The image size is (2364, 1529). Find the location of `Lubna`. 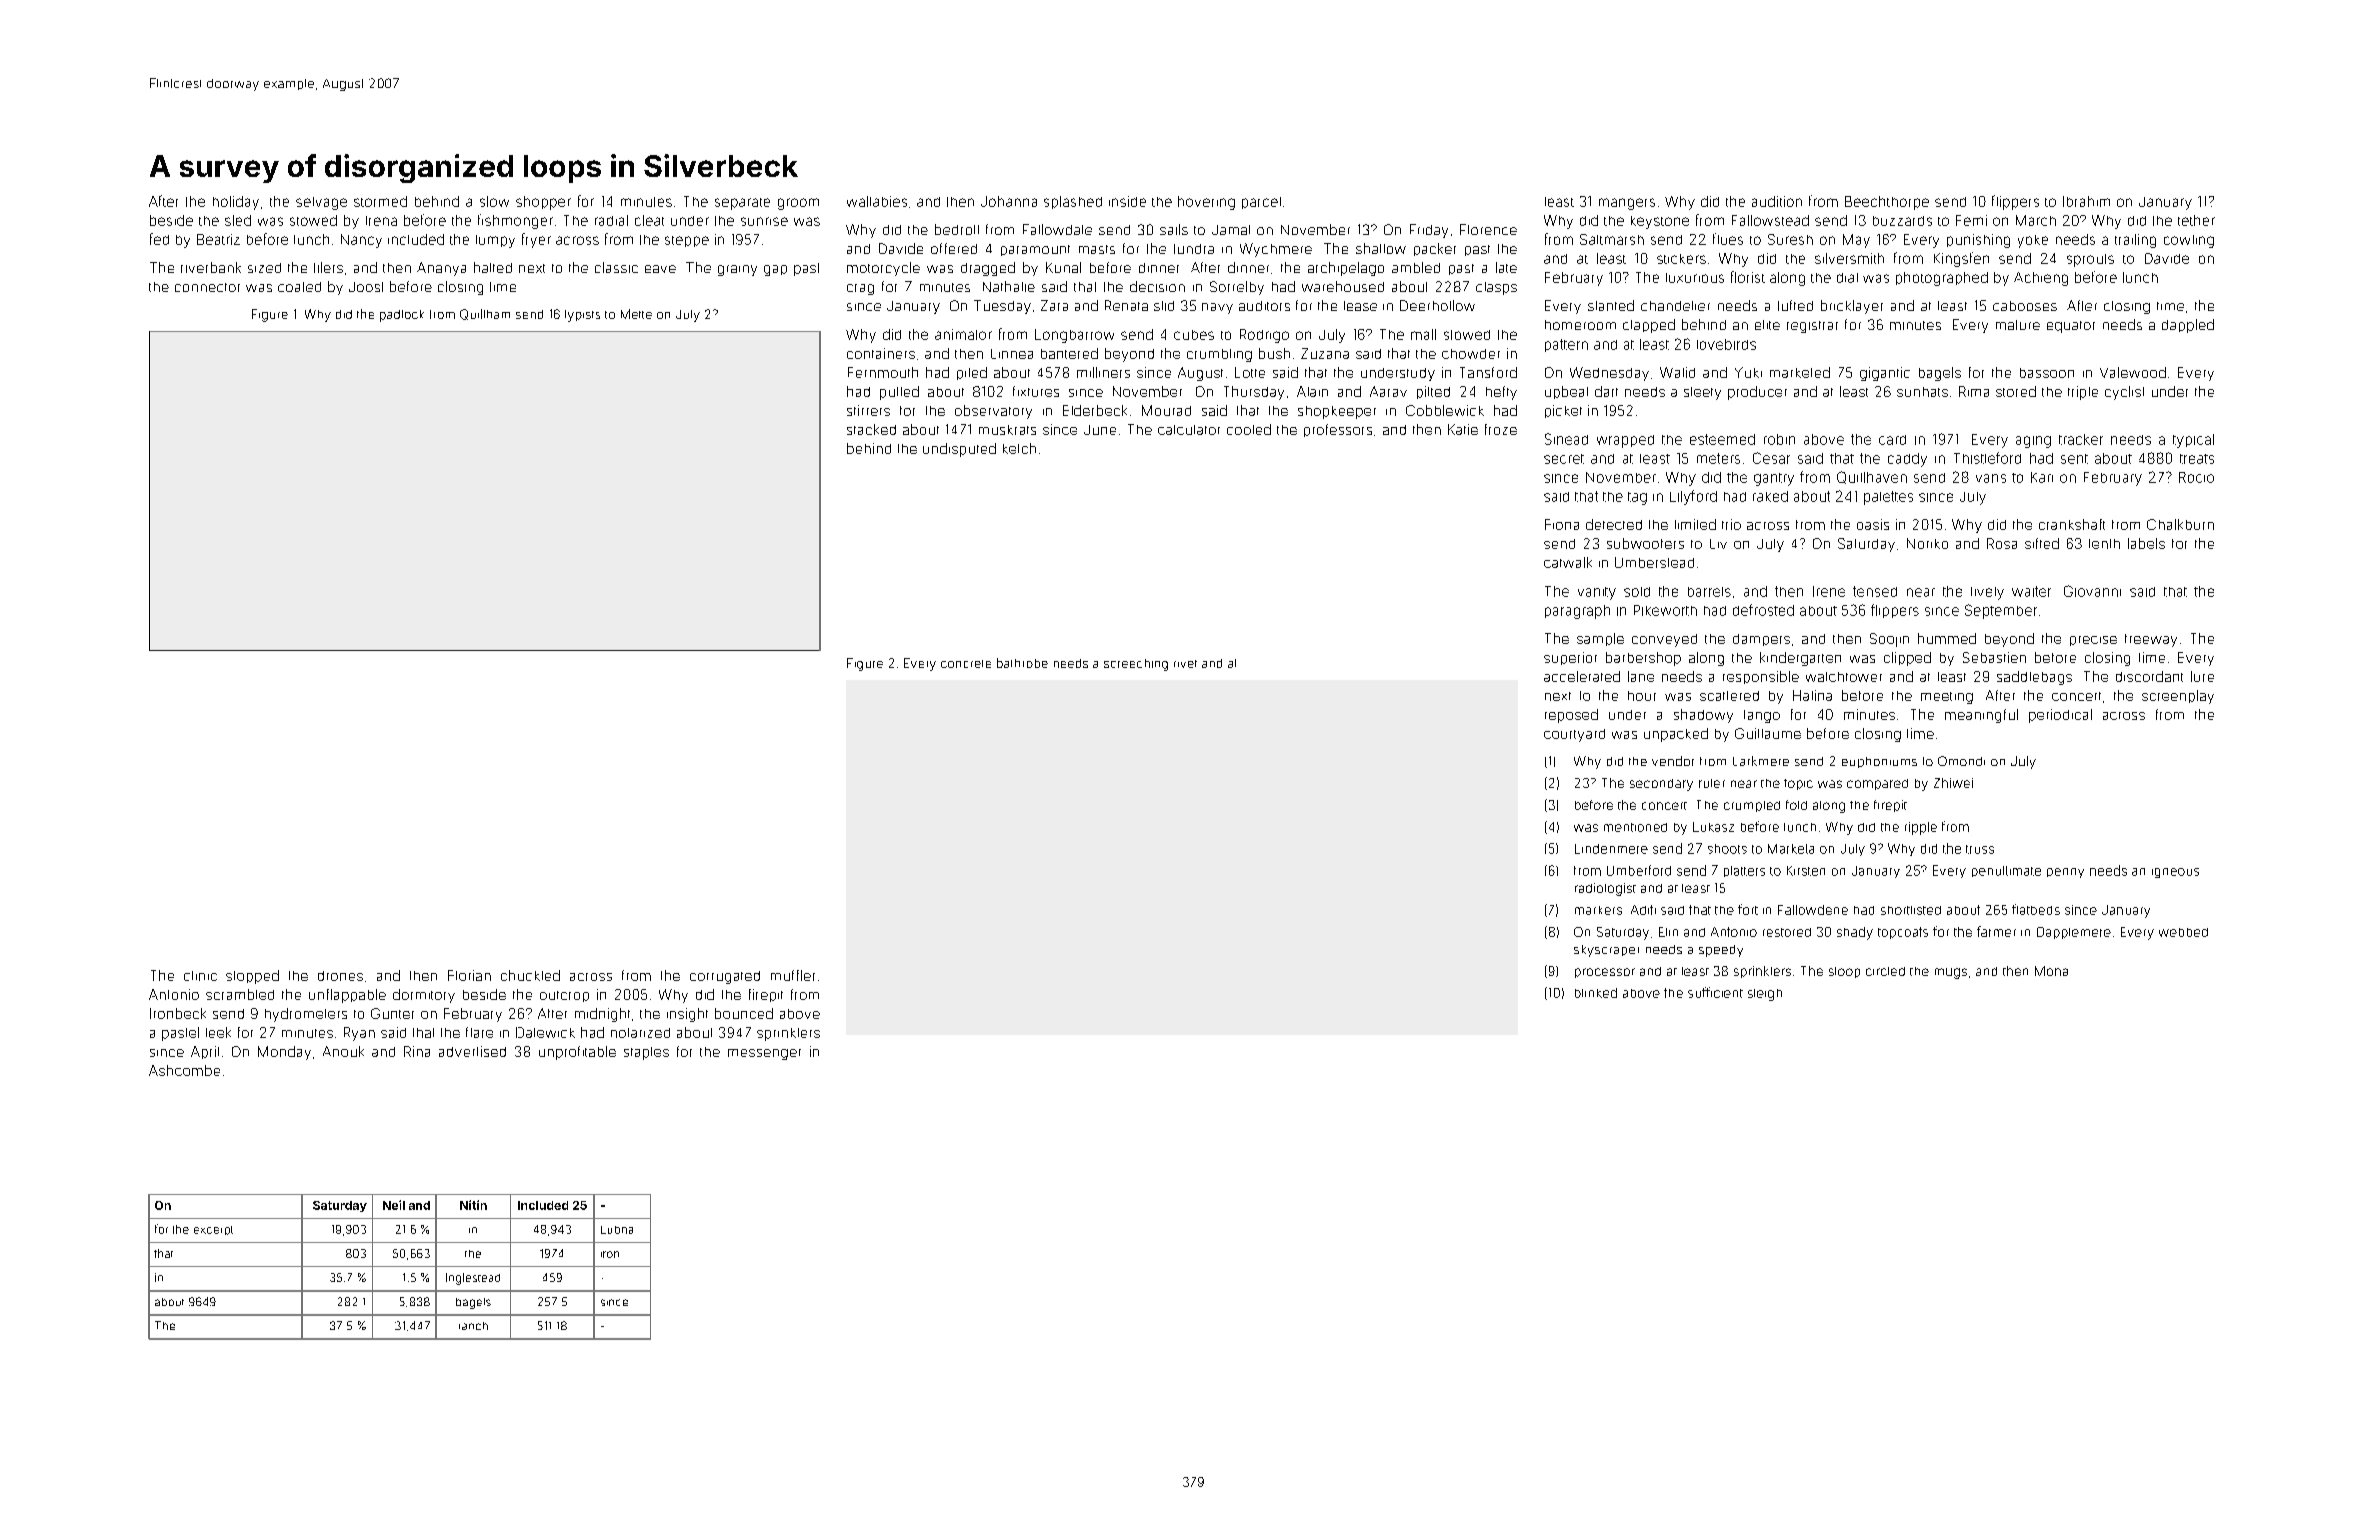

Lubna is located at coordinates (617, 1230).
